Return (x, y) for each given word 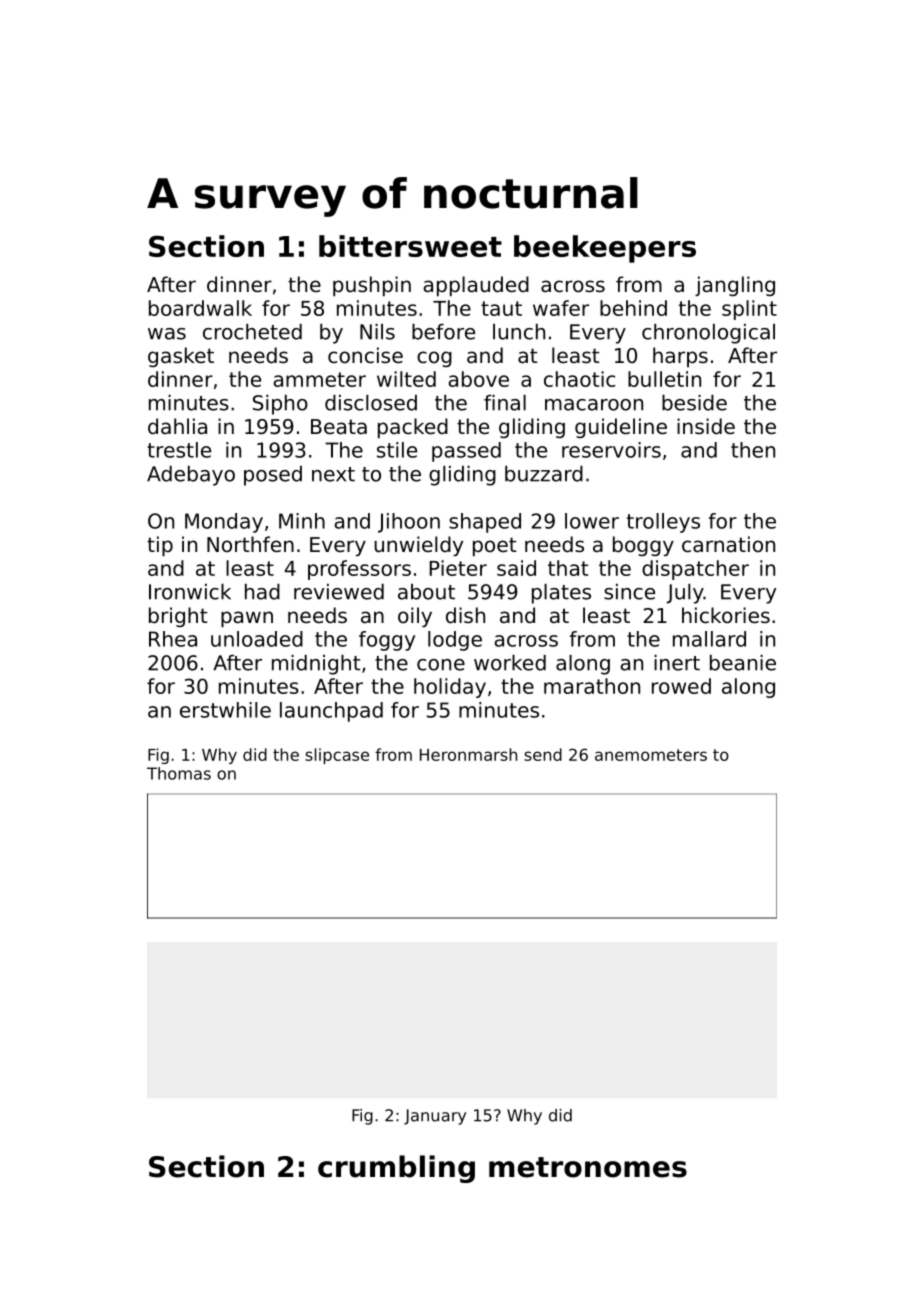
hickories (726, 615)
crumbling (396, 1169)
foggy (387, 641)
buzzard (544, 474)
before (443, 332)
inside (706, 426)
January (435, 1117)
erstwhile (225, 710)
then (753, 450)
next (333, 474)
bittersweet (410, 246)
